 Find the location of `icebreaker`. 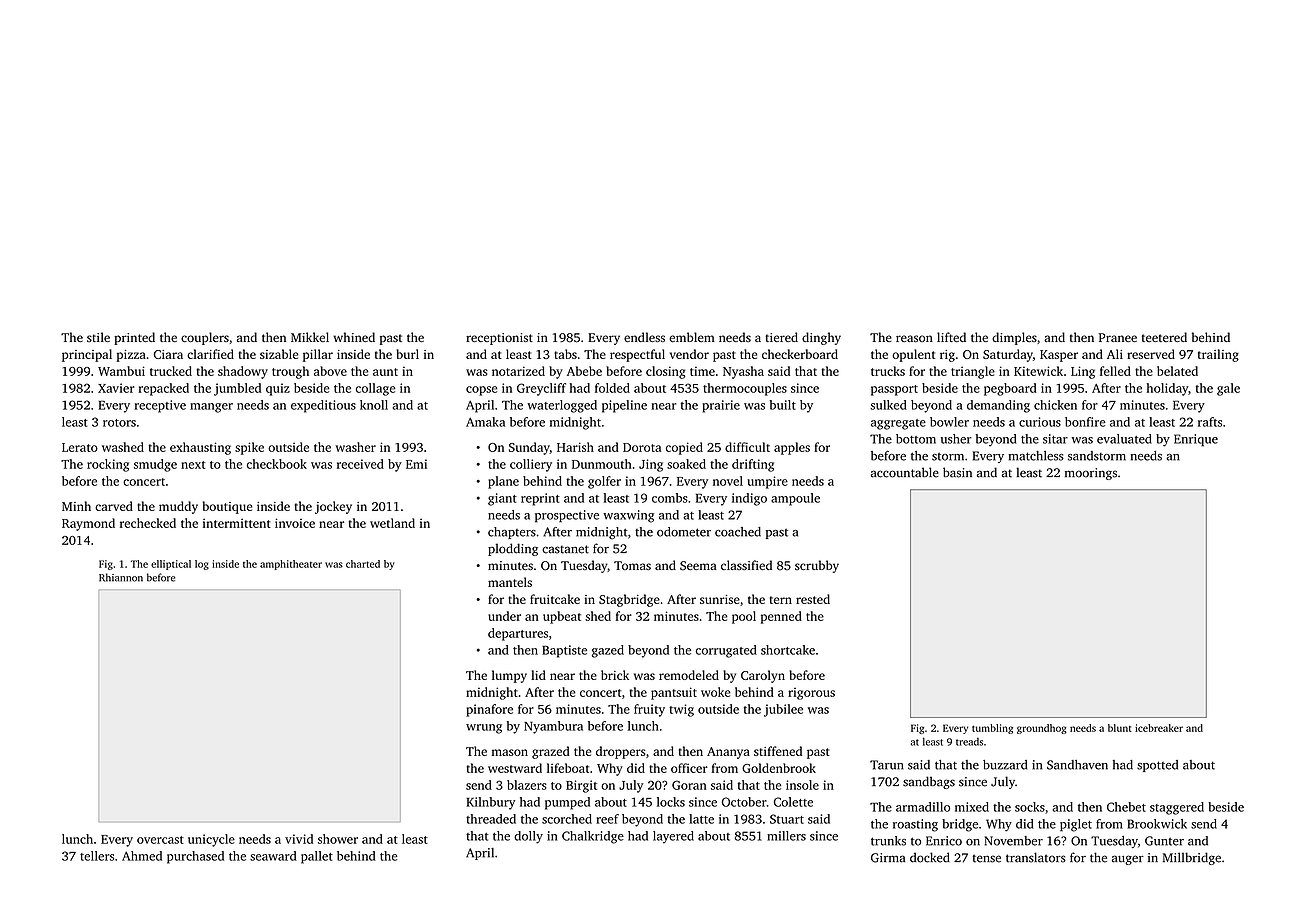

icebreaker is located at coordinates (1159, 728).
